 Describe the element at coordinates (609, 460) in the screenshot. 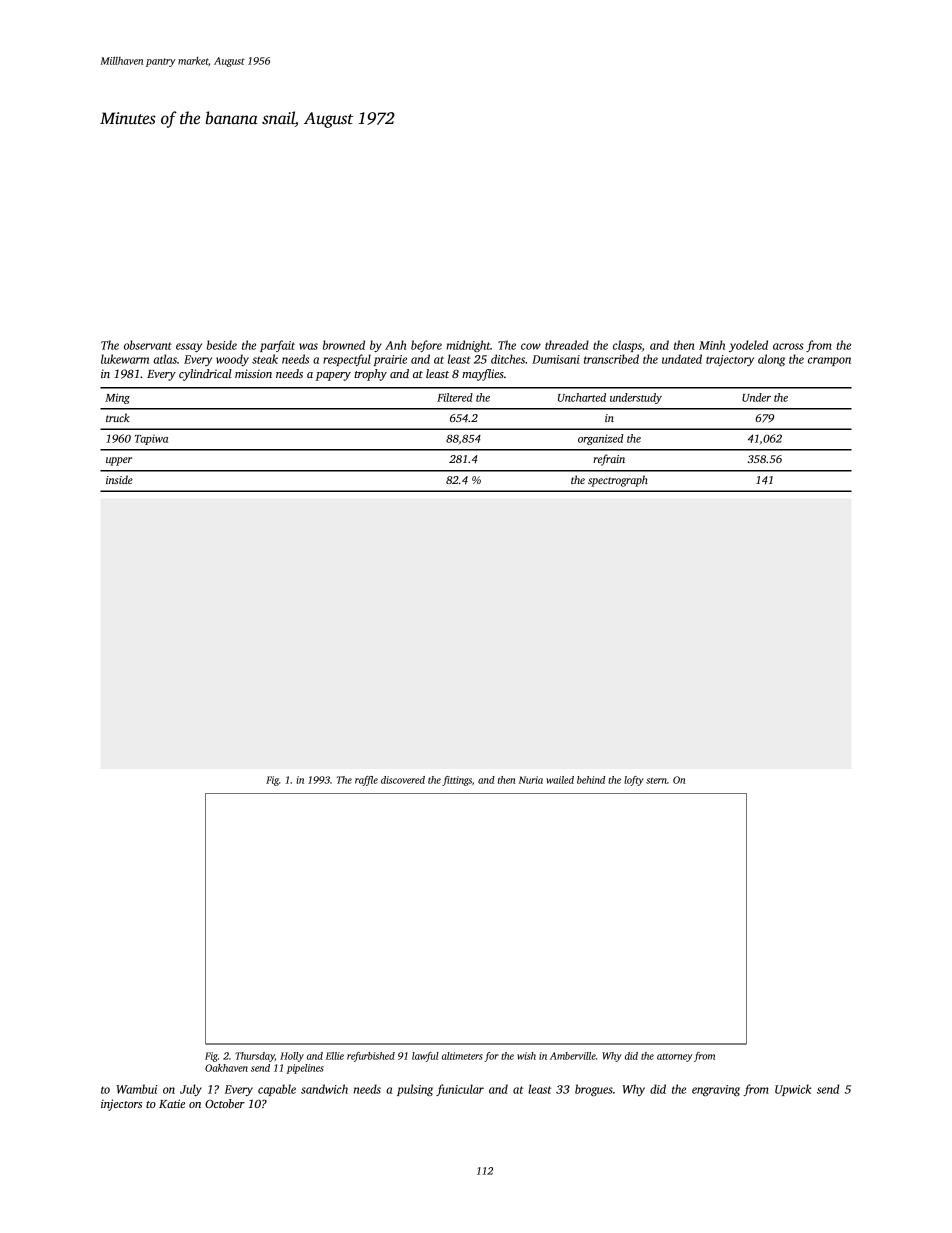

I see `refrain` at that location.
